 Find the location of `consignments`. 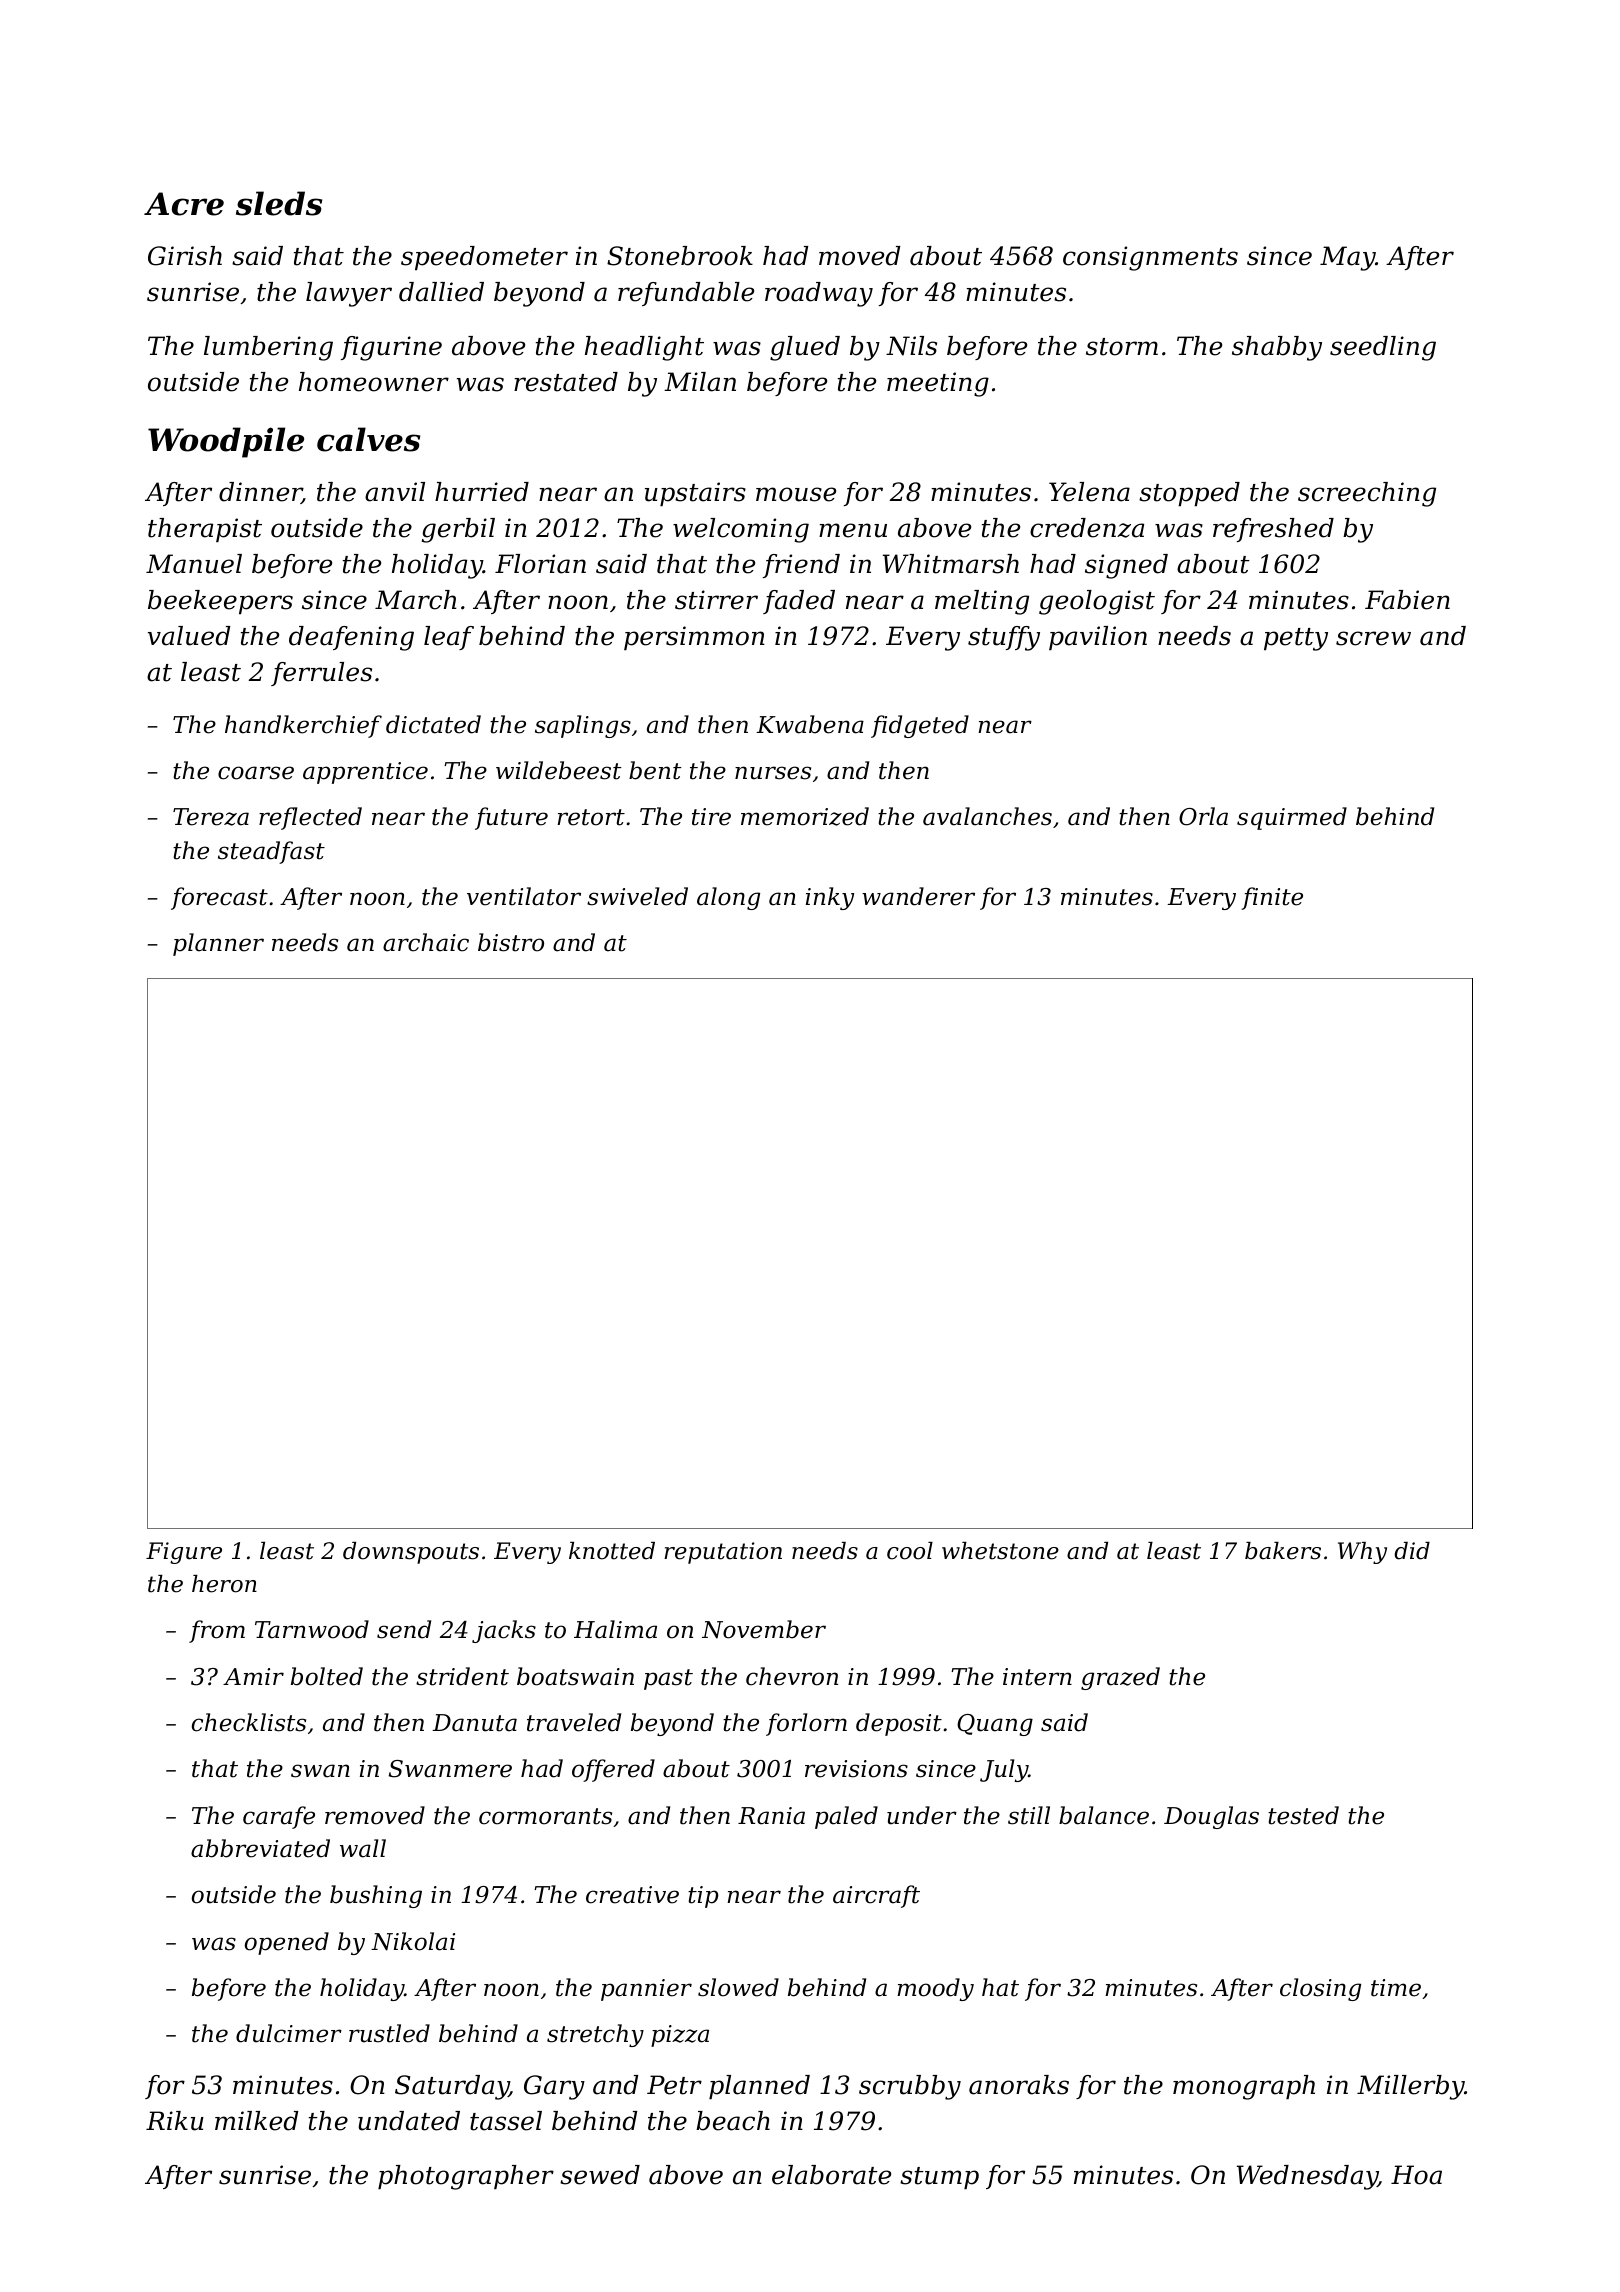

consignments is located at coordinates (1150, 258).
